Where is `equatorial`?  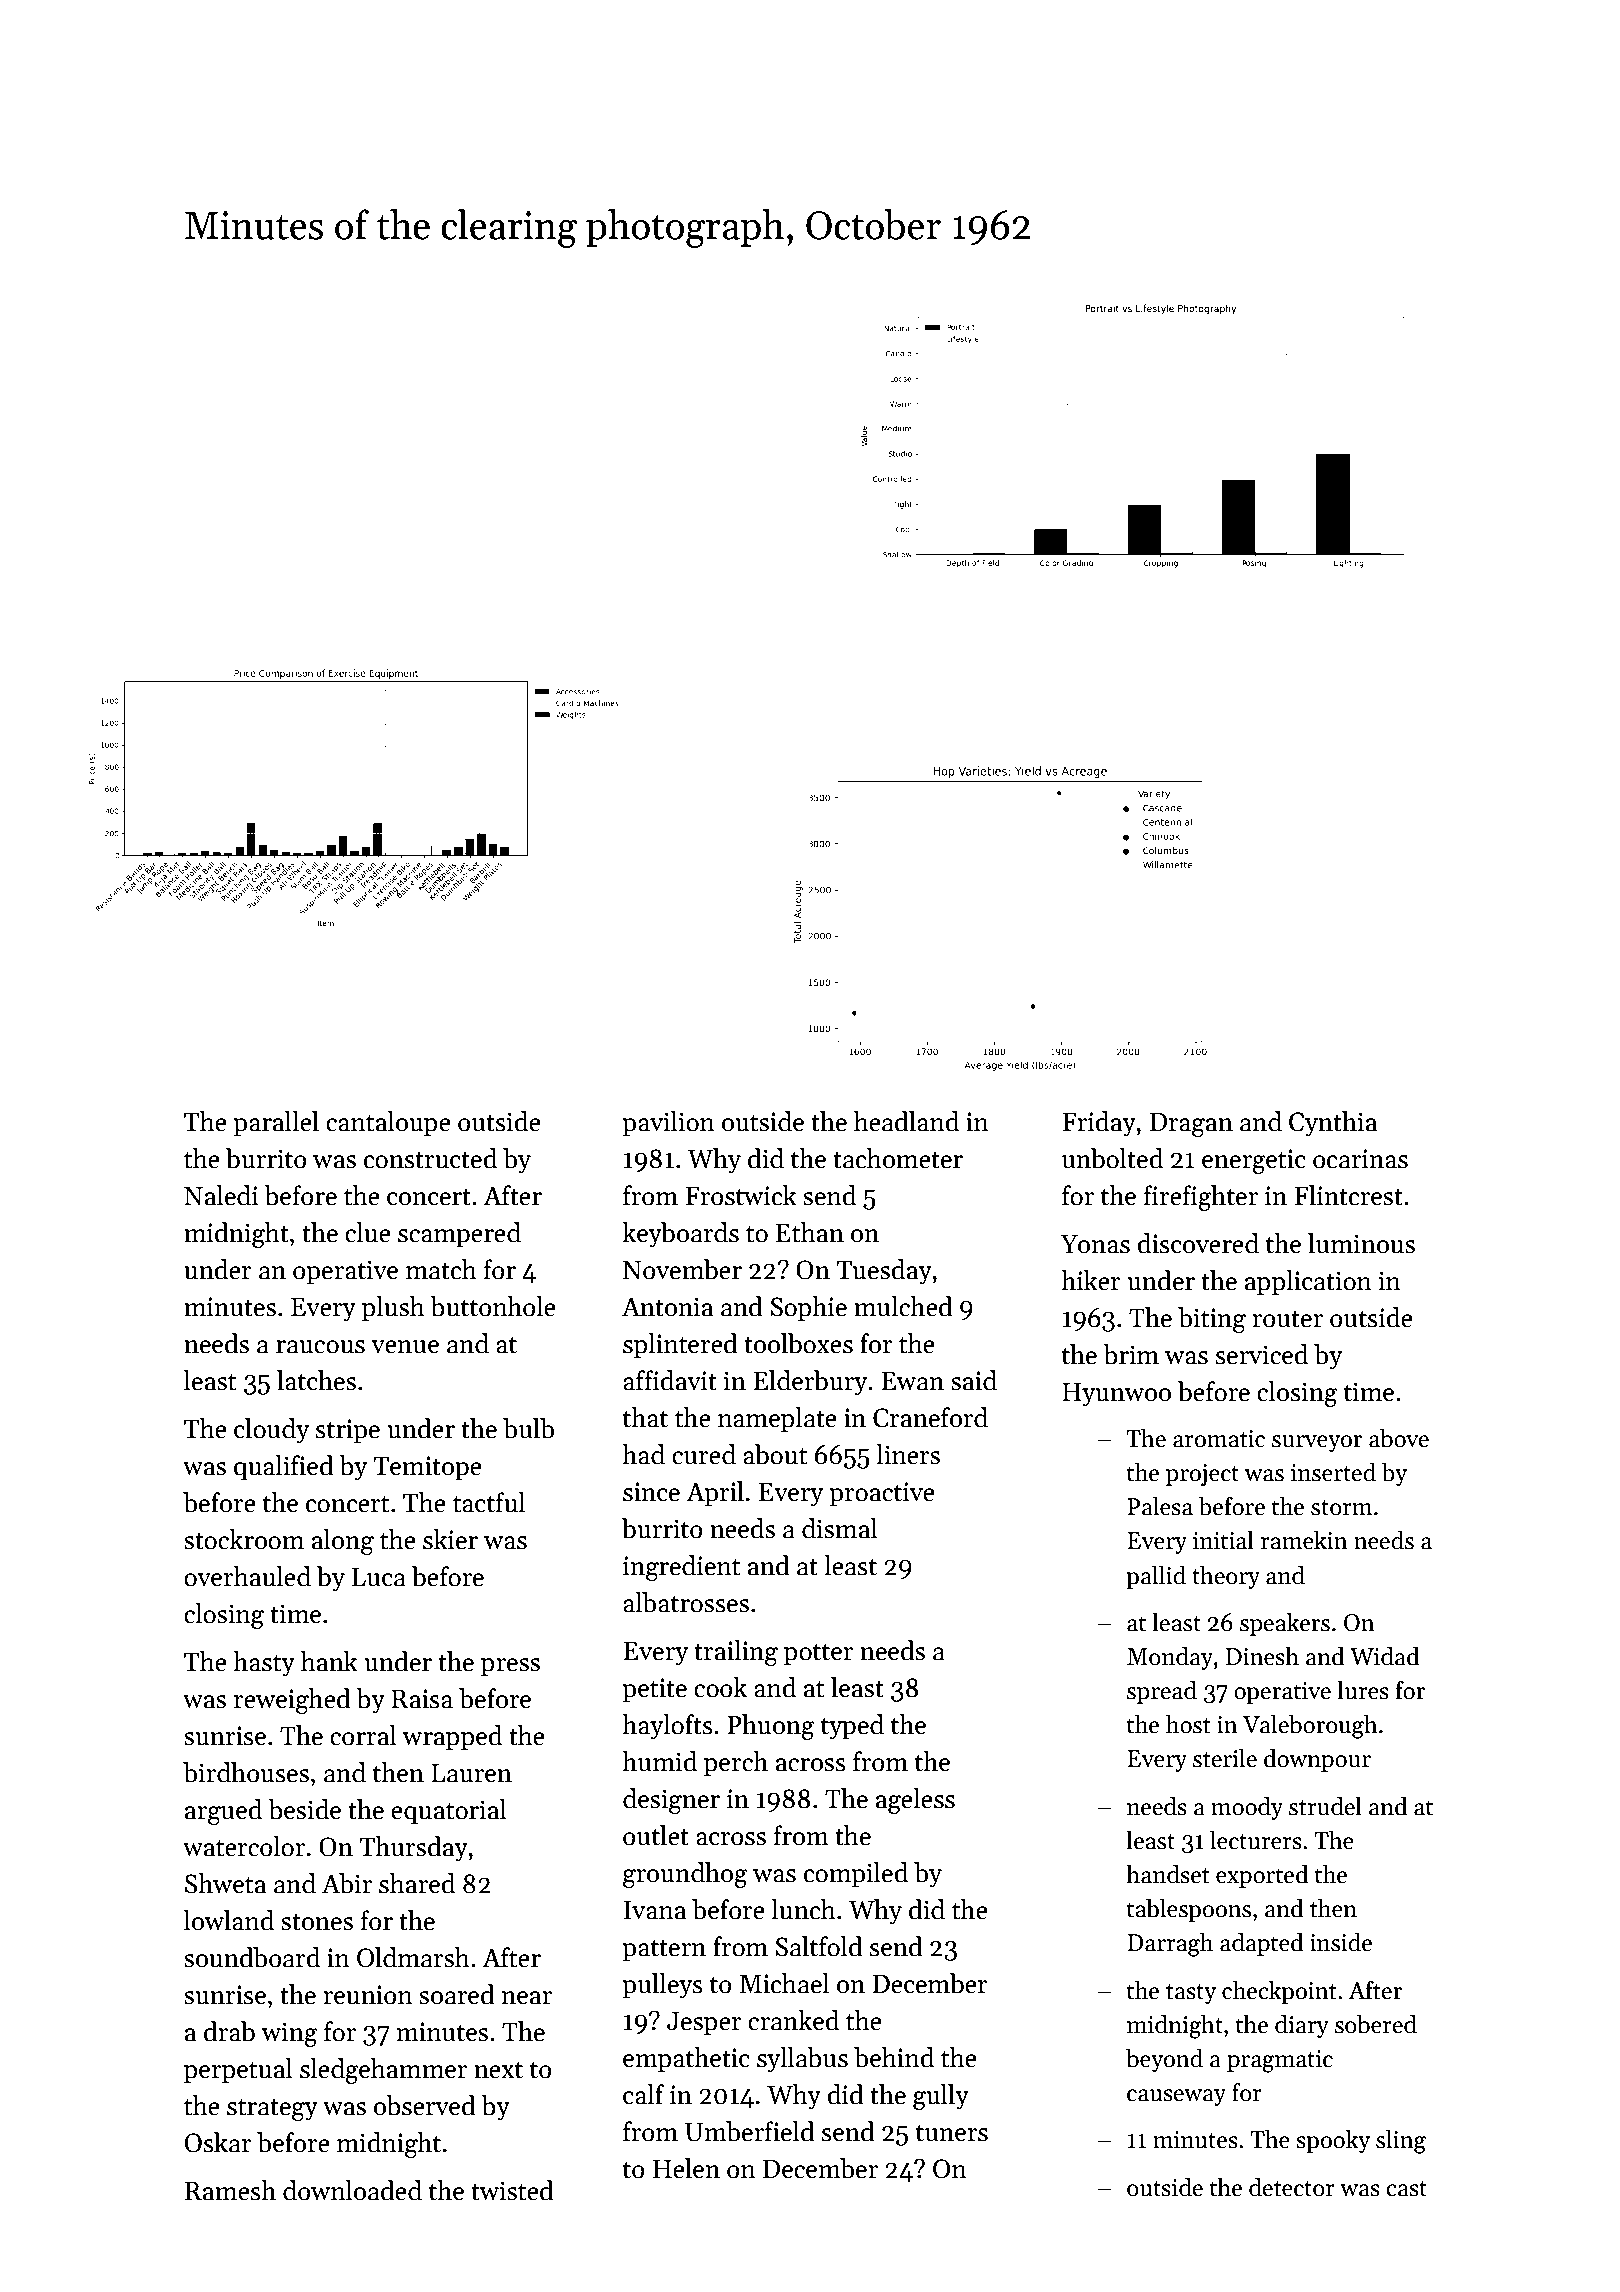 equatorial is located at coordinates (449, 1812).
